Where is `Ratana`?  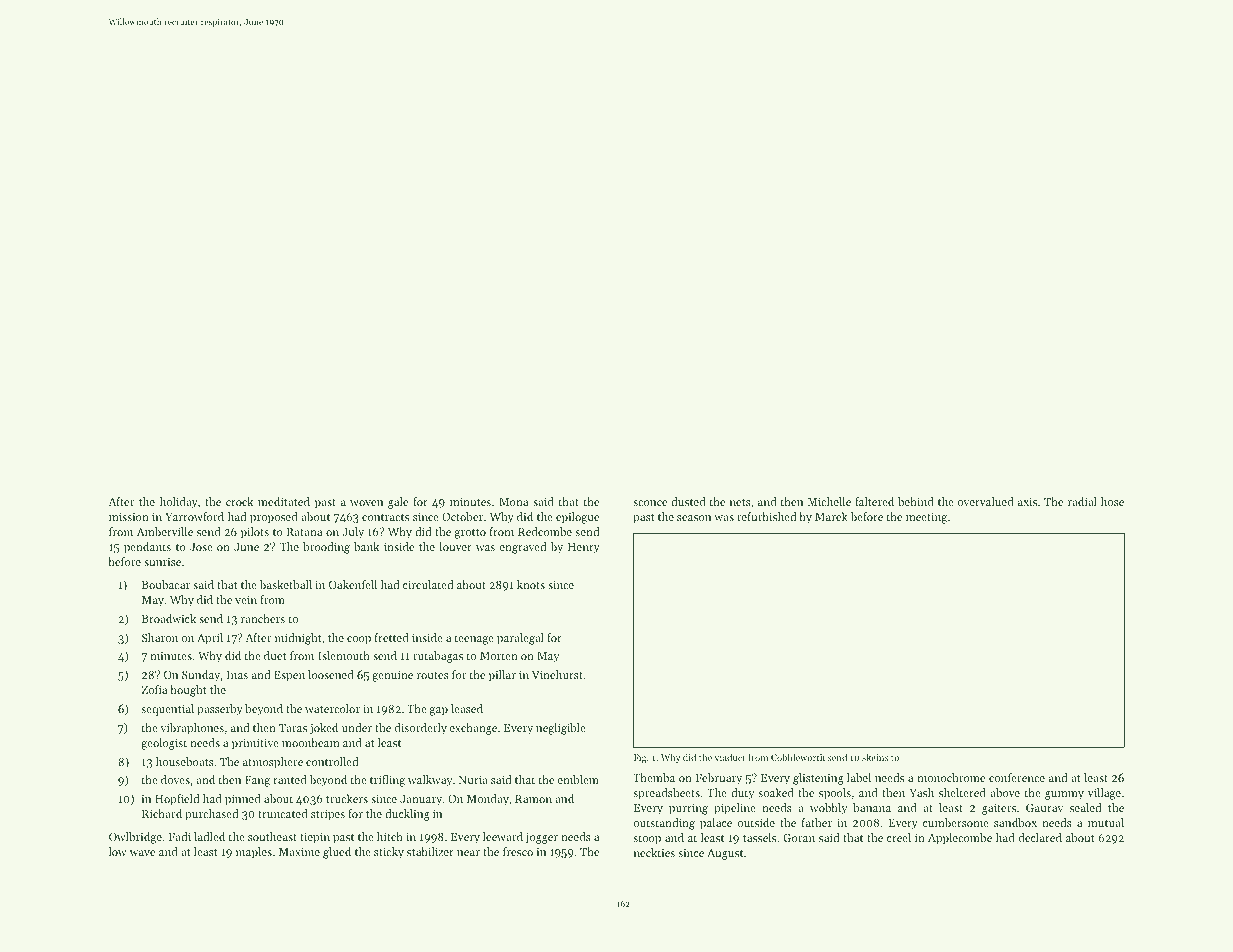
Ratana is located at coordinates (304, 532).
